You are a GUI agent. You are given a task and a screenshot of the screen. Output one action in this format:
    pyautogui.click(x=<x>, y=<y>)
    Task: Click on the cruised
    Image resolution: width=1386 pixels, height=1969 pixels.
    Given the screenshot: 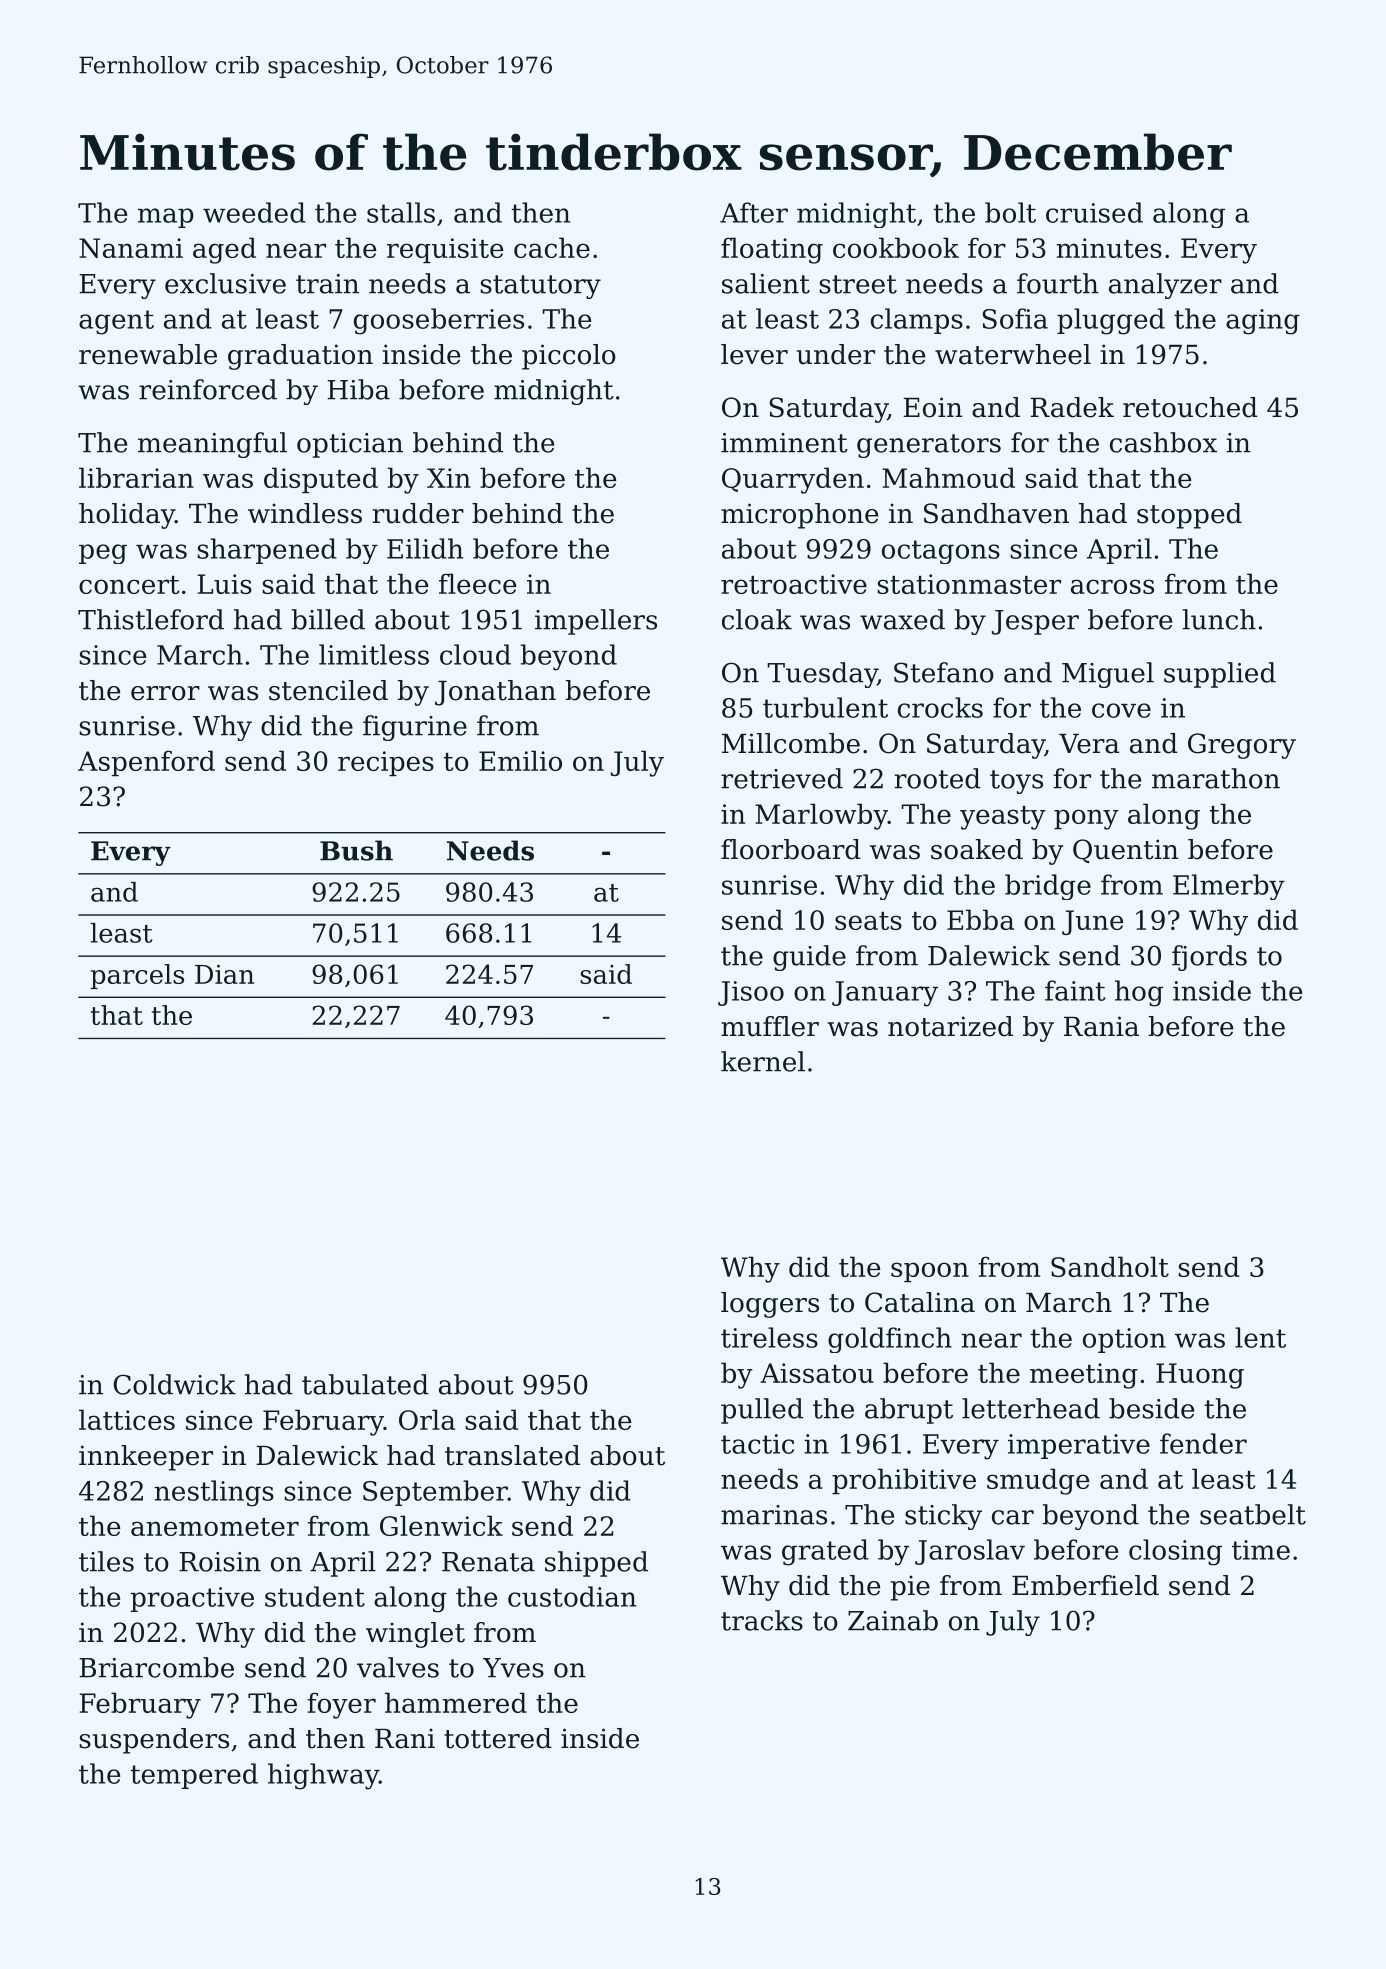 What is the action you would take?
    pyautogui.click(x=1094, y=212)
